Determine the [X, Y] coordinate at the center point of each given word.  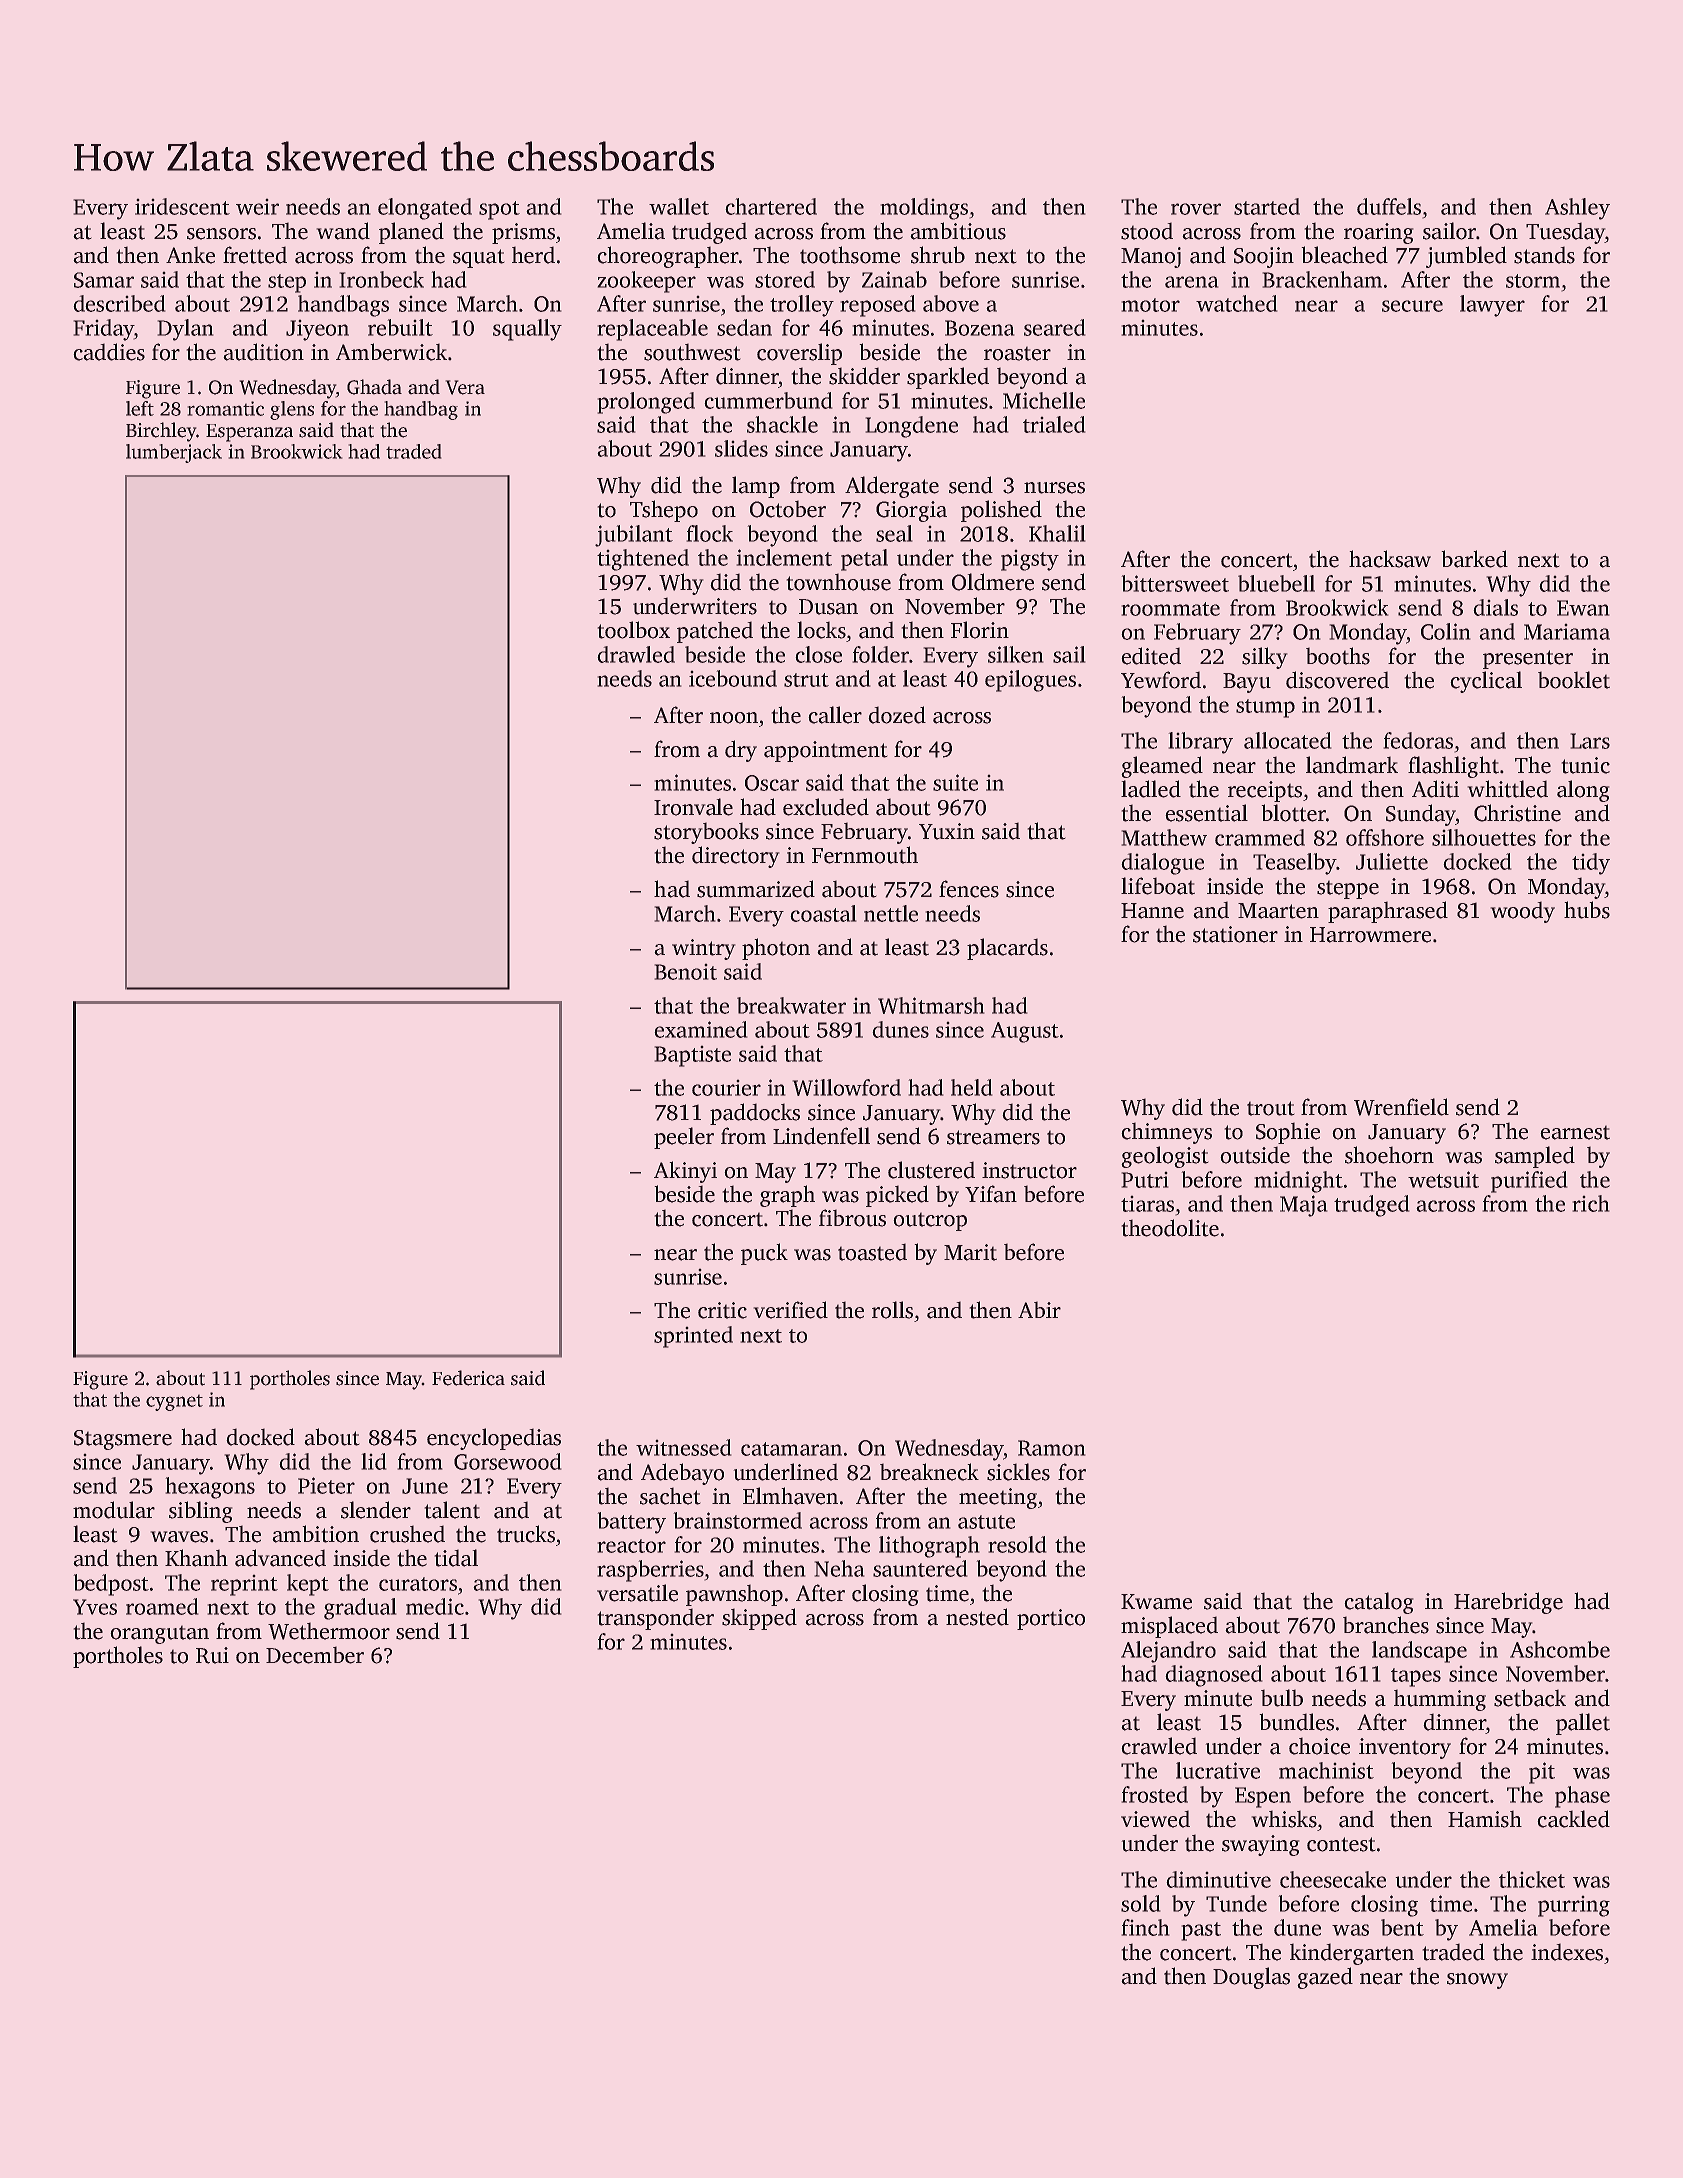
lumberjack [174, 453]
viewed [1155, 1819]
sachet [670, 1496]
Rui [212, 1655]
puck [764, 1254]
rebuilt [400, 327]
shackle [782, 424]
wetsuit [1443, 1179]
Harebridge [1508, 1603]
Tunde [1236, 1903]
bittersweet [1175, 583]
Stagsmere [123, 1440]
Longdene [911, 427]
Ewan [1583, 608]
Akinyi [685, 1172]
